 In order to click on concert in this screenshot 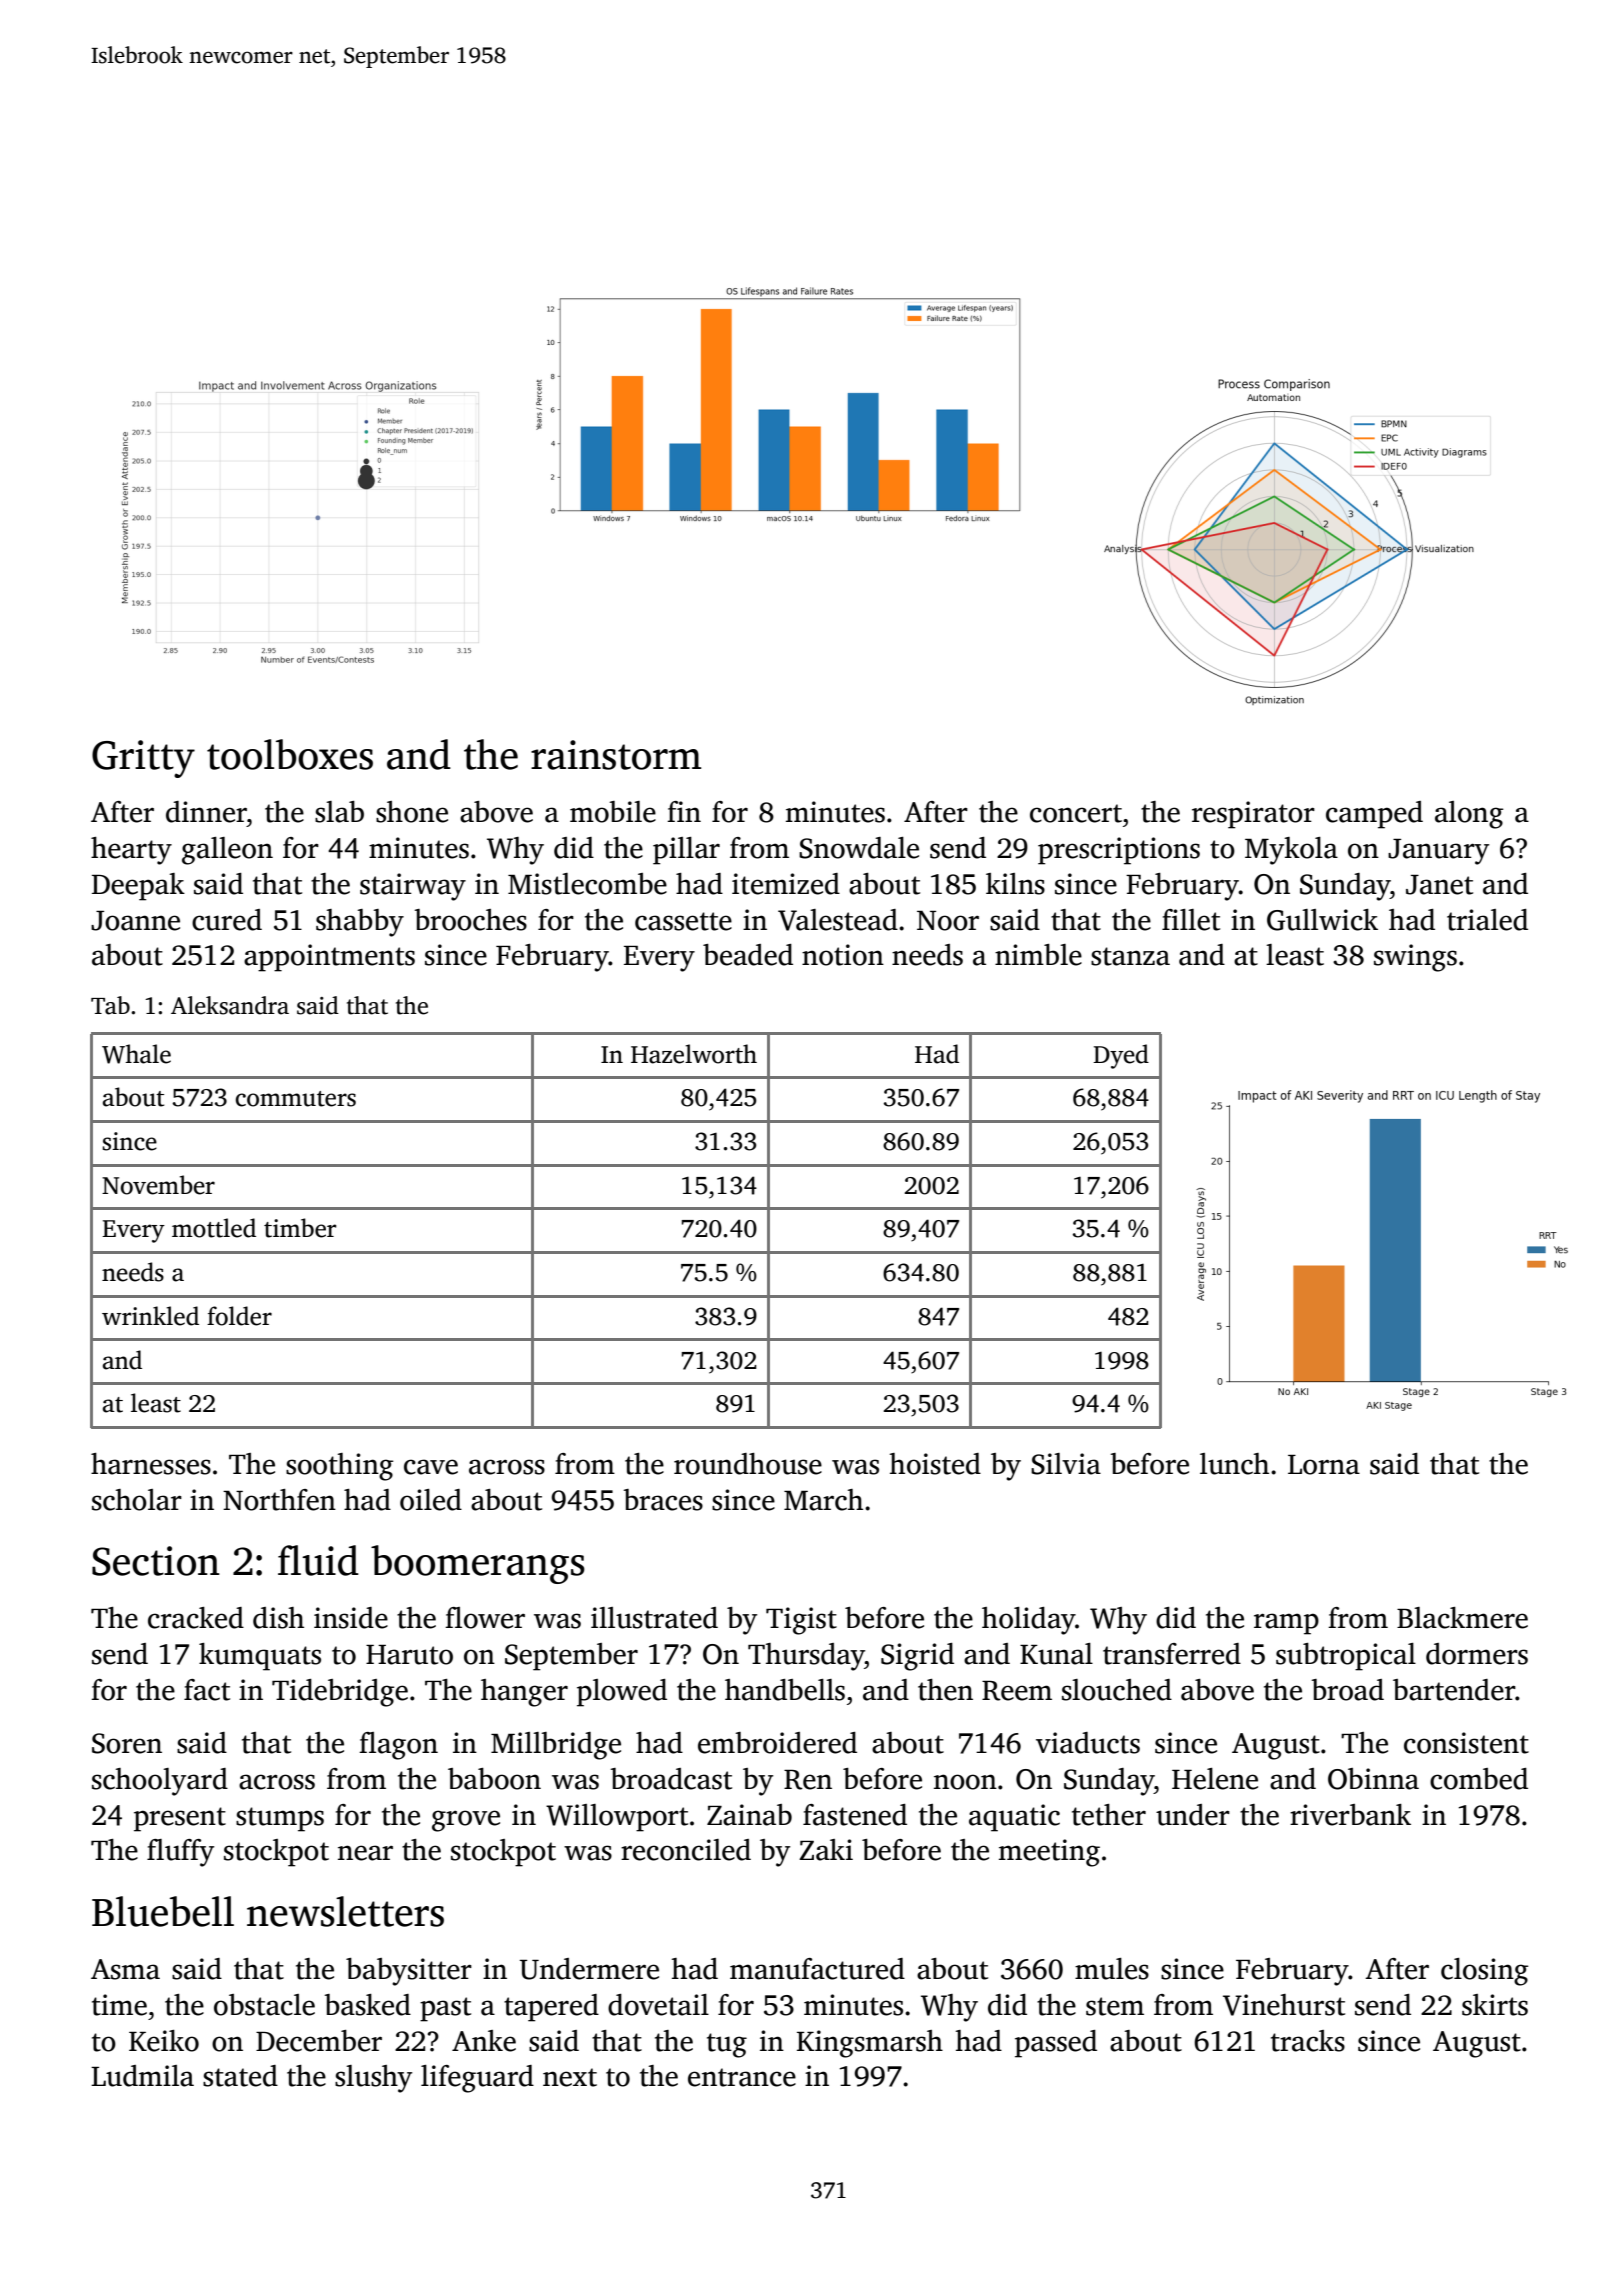, I will do `click(1076, 813)`.
